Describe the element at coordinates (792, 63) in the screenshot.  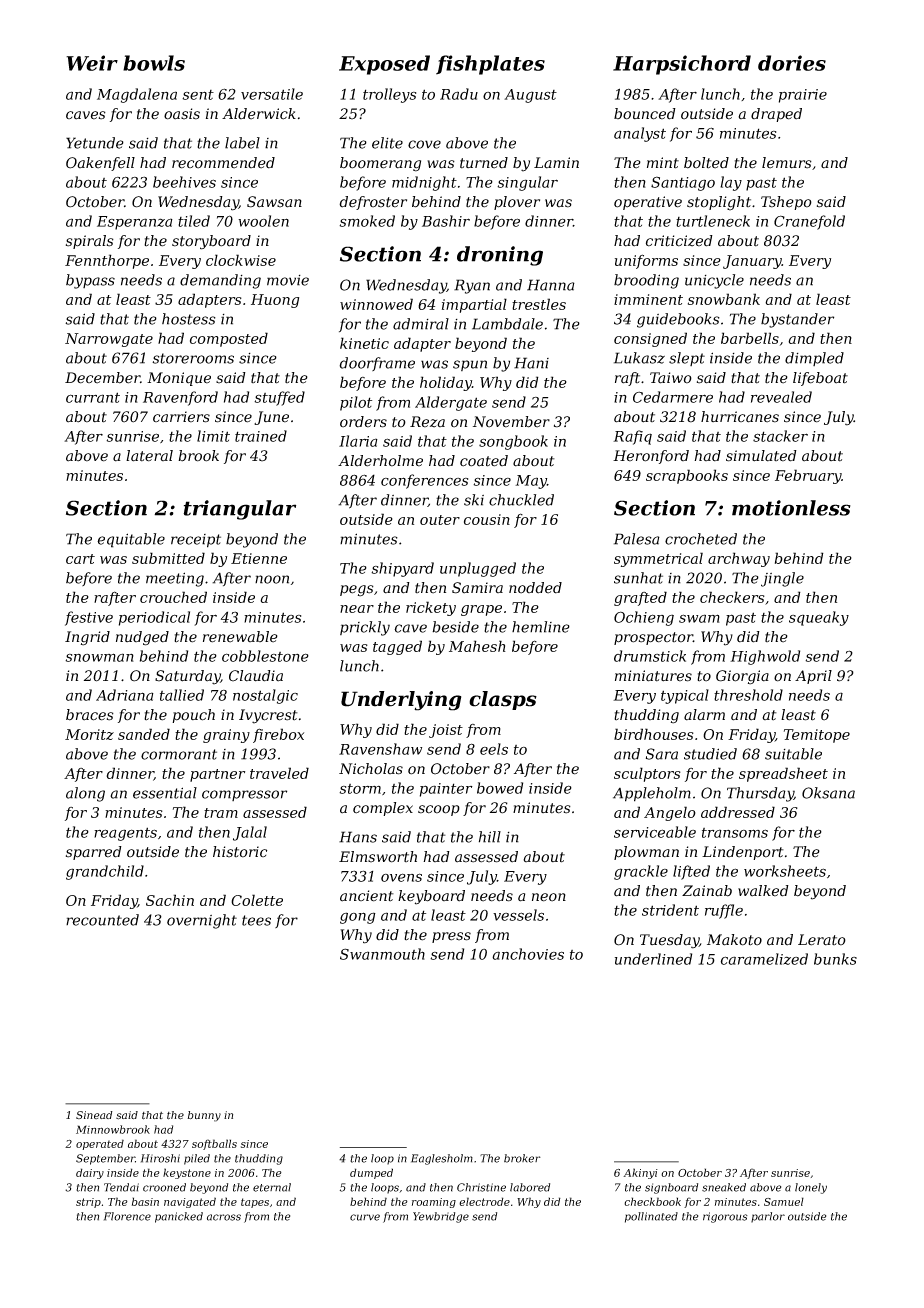
I see `dories` at that location.
